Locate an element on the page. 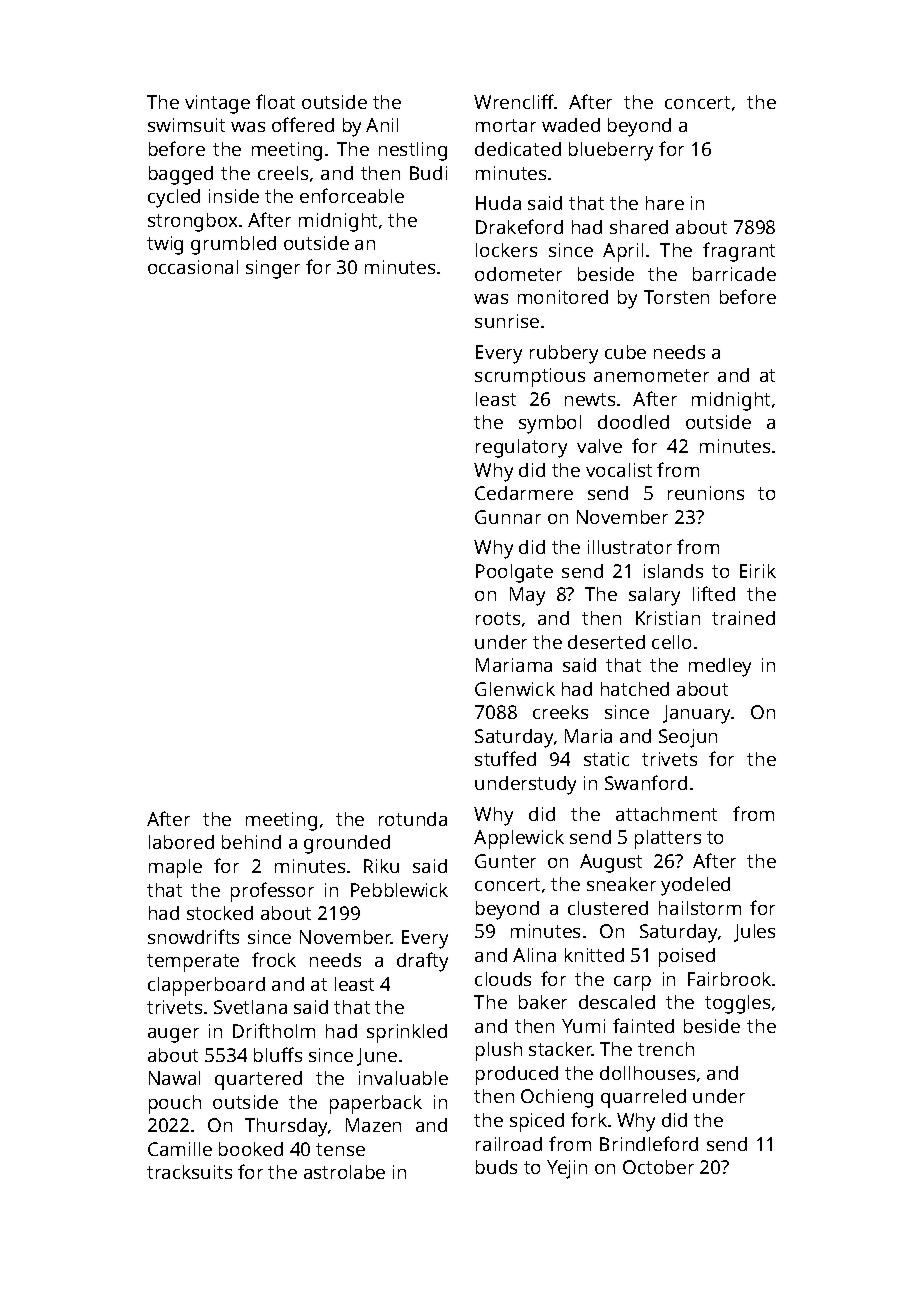  grumbled is located at coordinates (233, 245).
